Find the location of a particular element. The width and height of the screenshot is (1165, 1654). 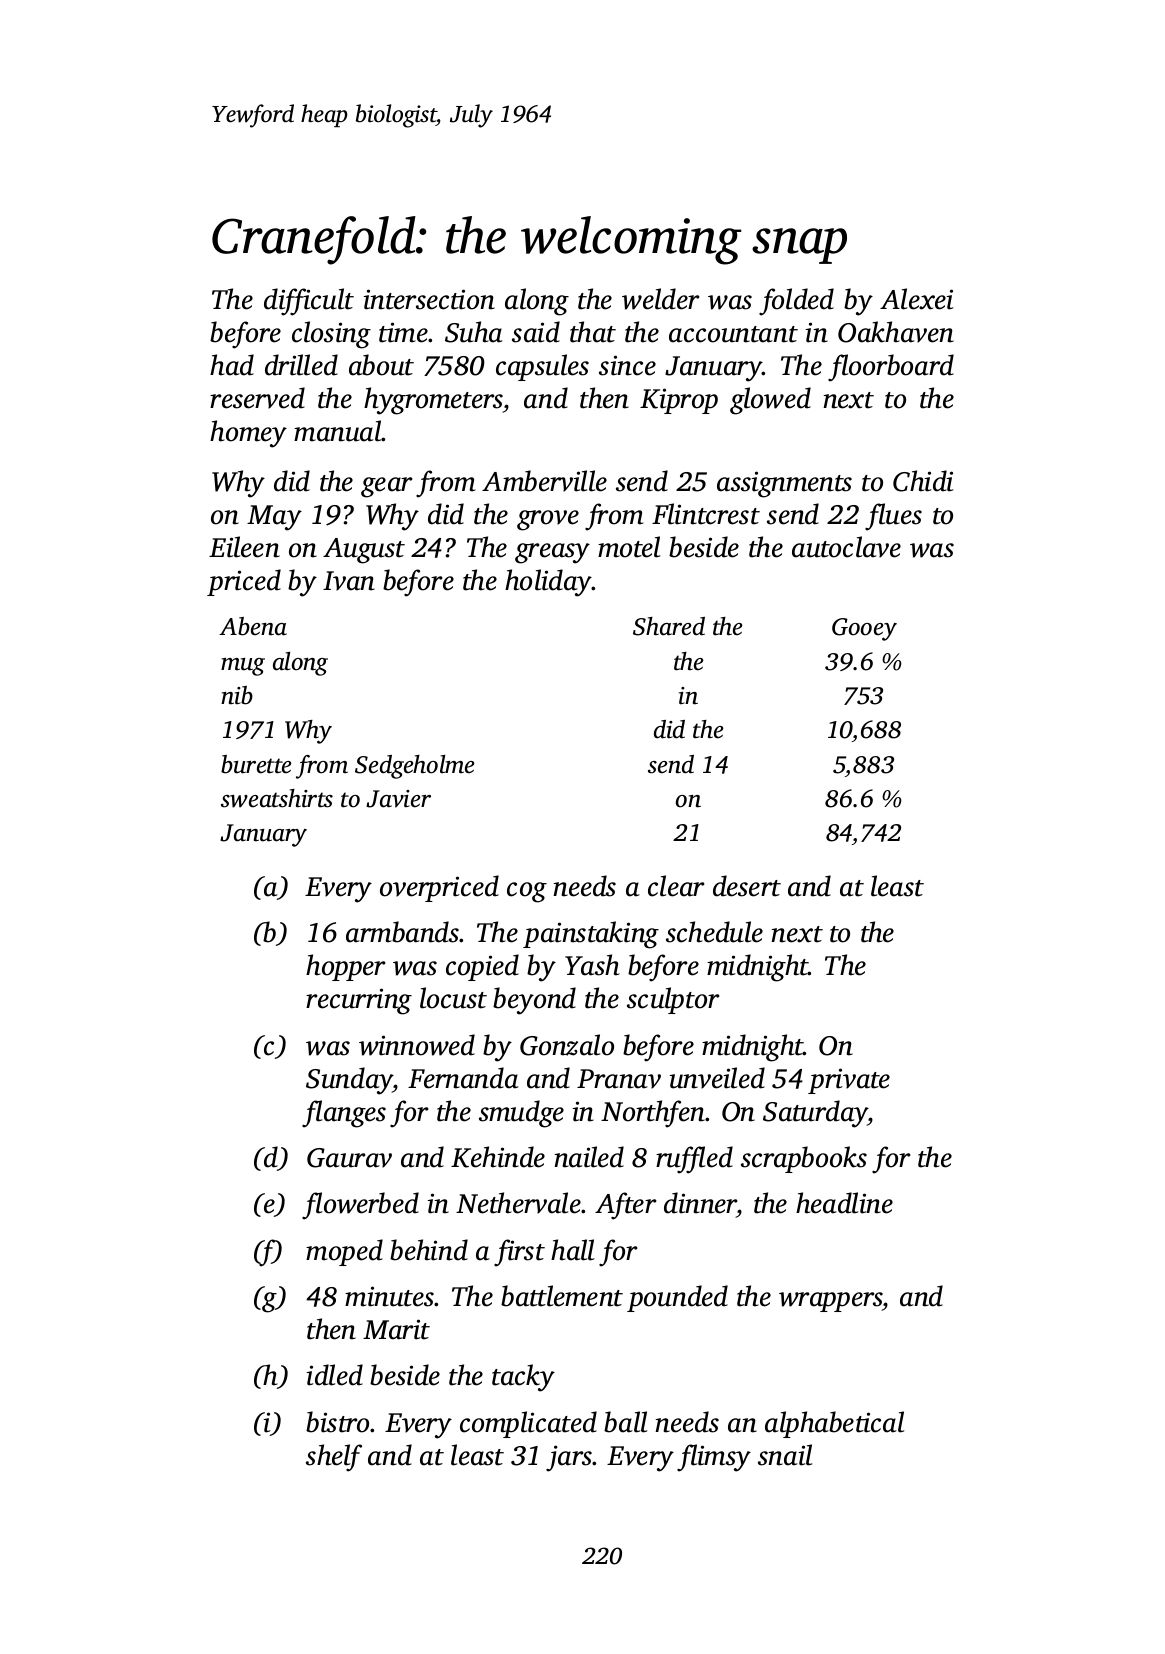

Sunday is located at coordinates (349, 1081).
